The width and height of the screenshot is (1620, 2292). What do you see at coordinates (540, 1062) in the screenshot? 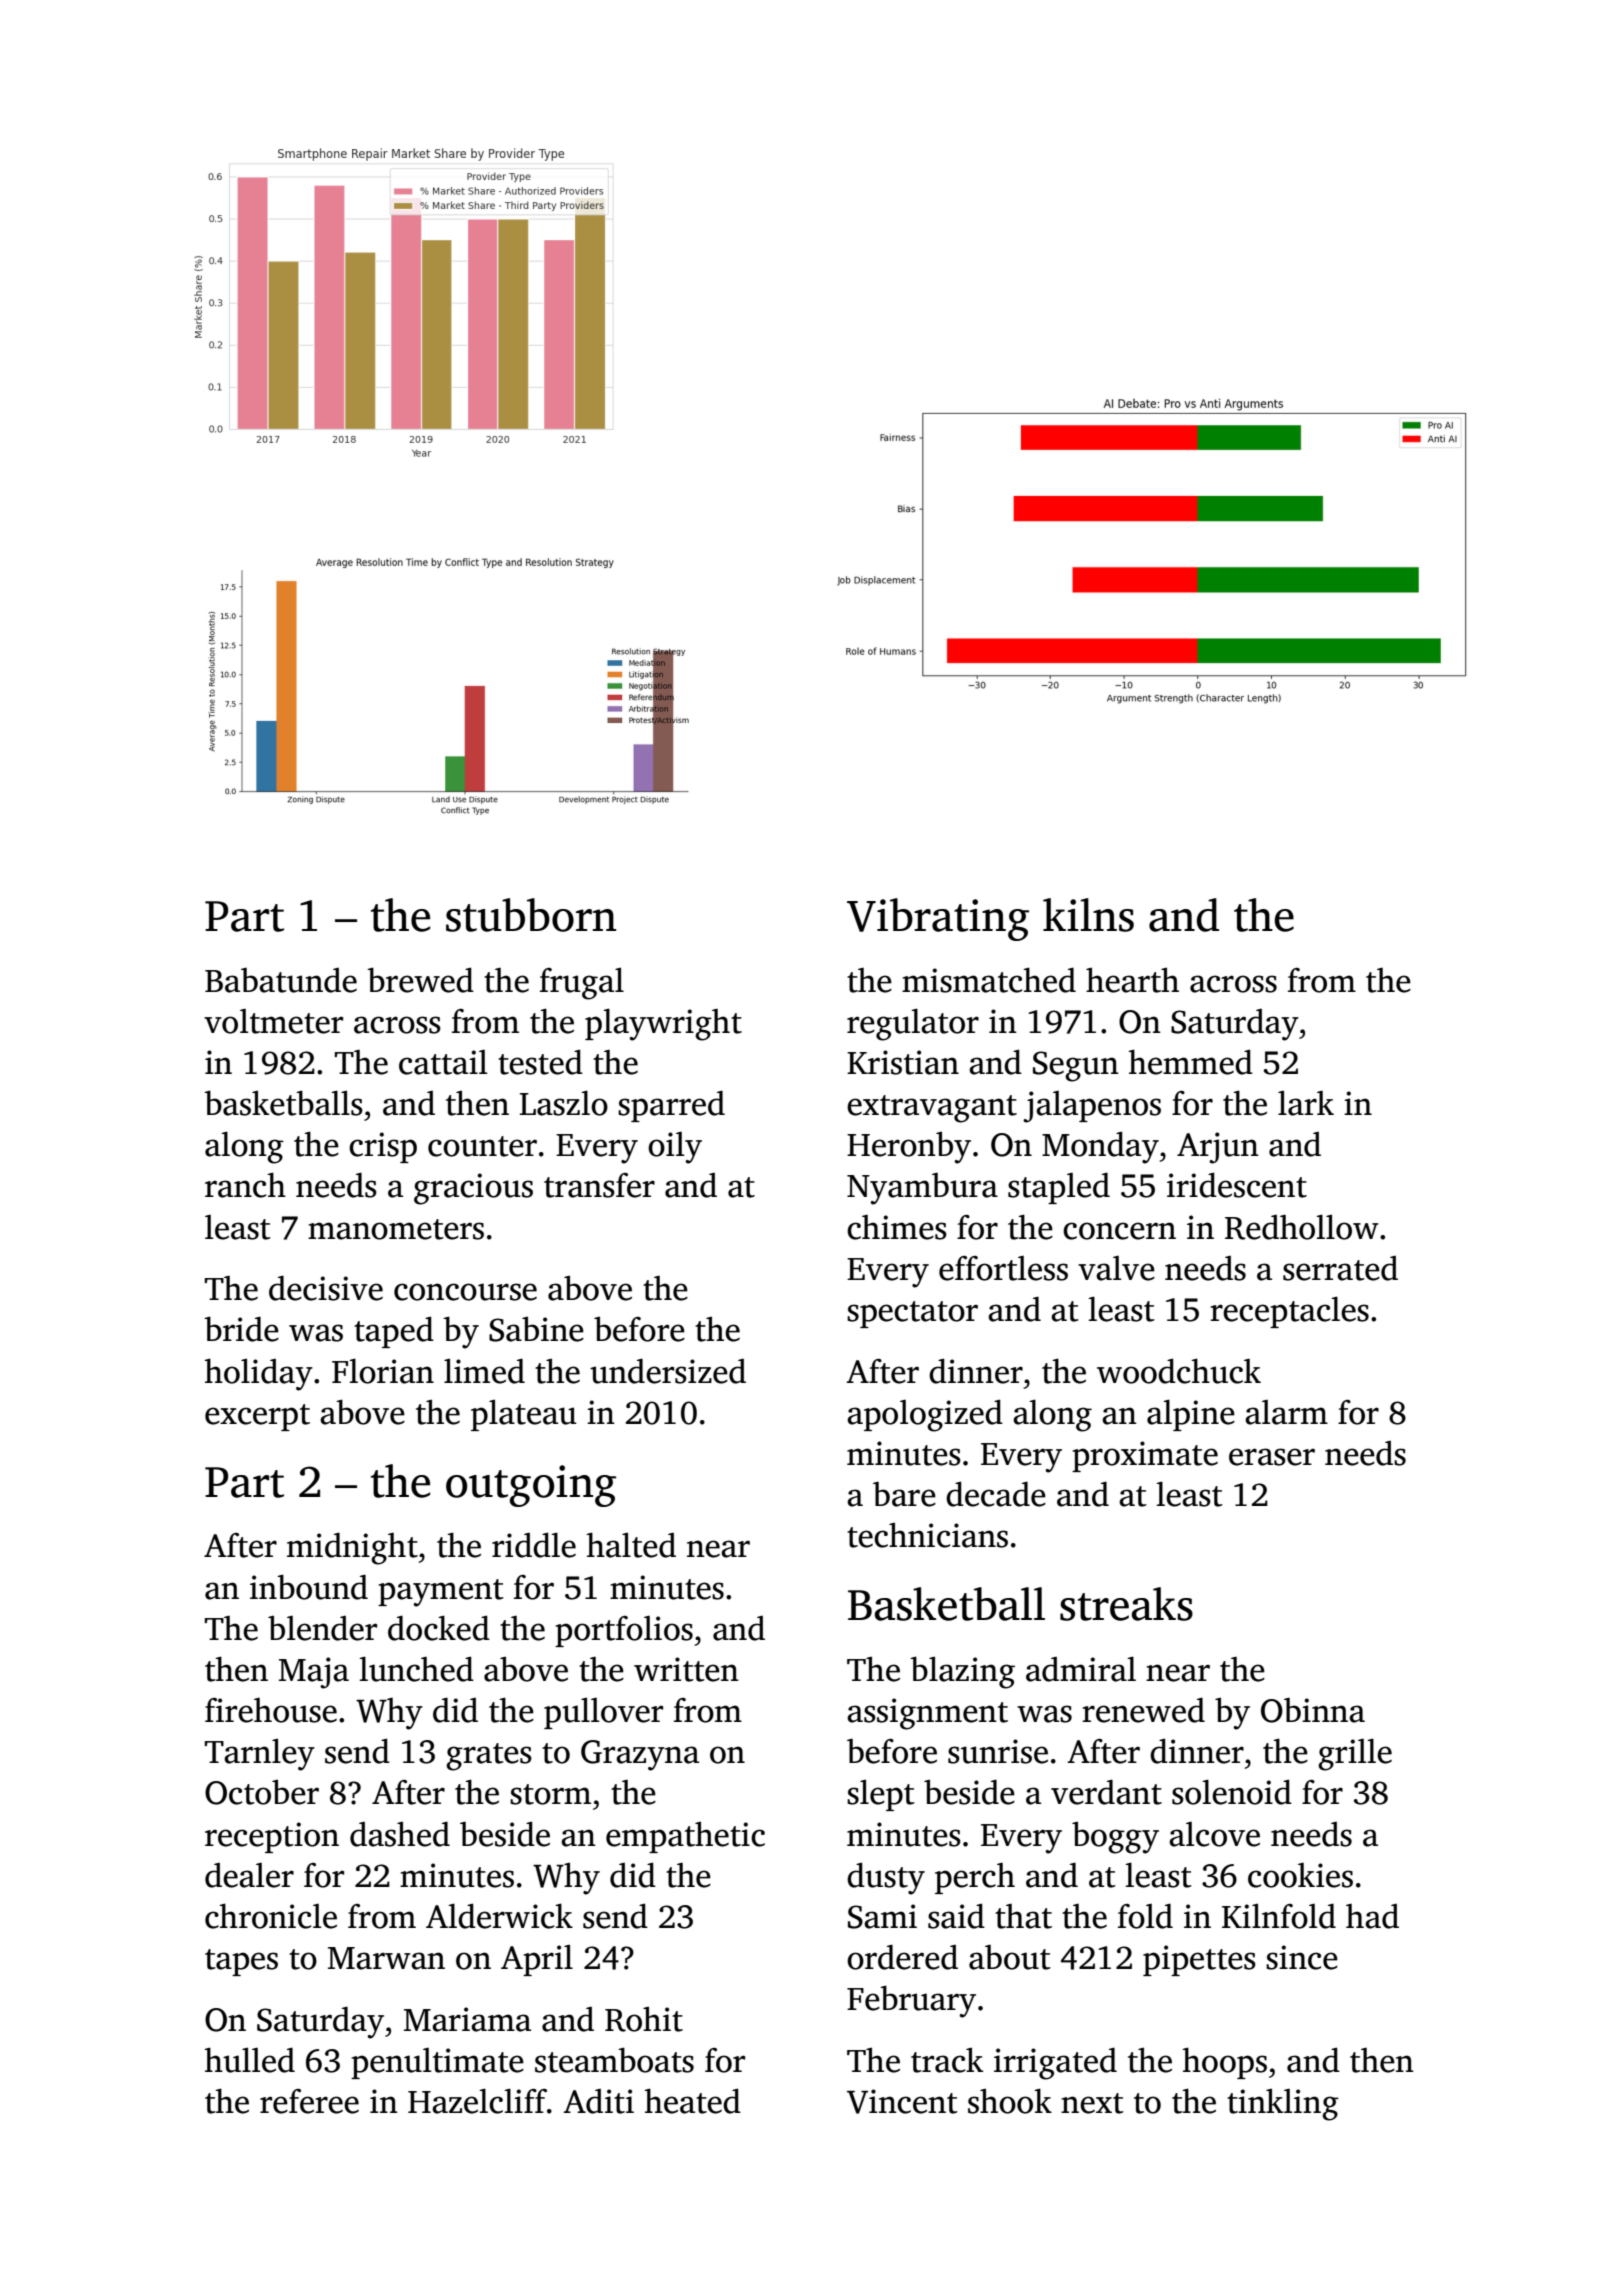
I see `tested` at bounding box center [540, 1062].
